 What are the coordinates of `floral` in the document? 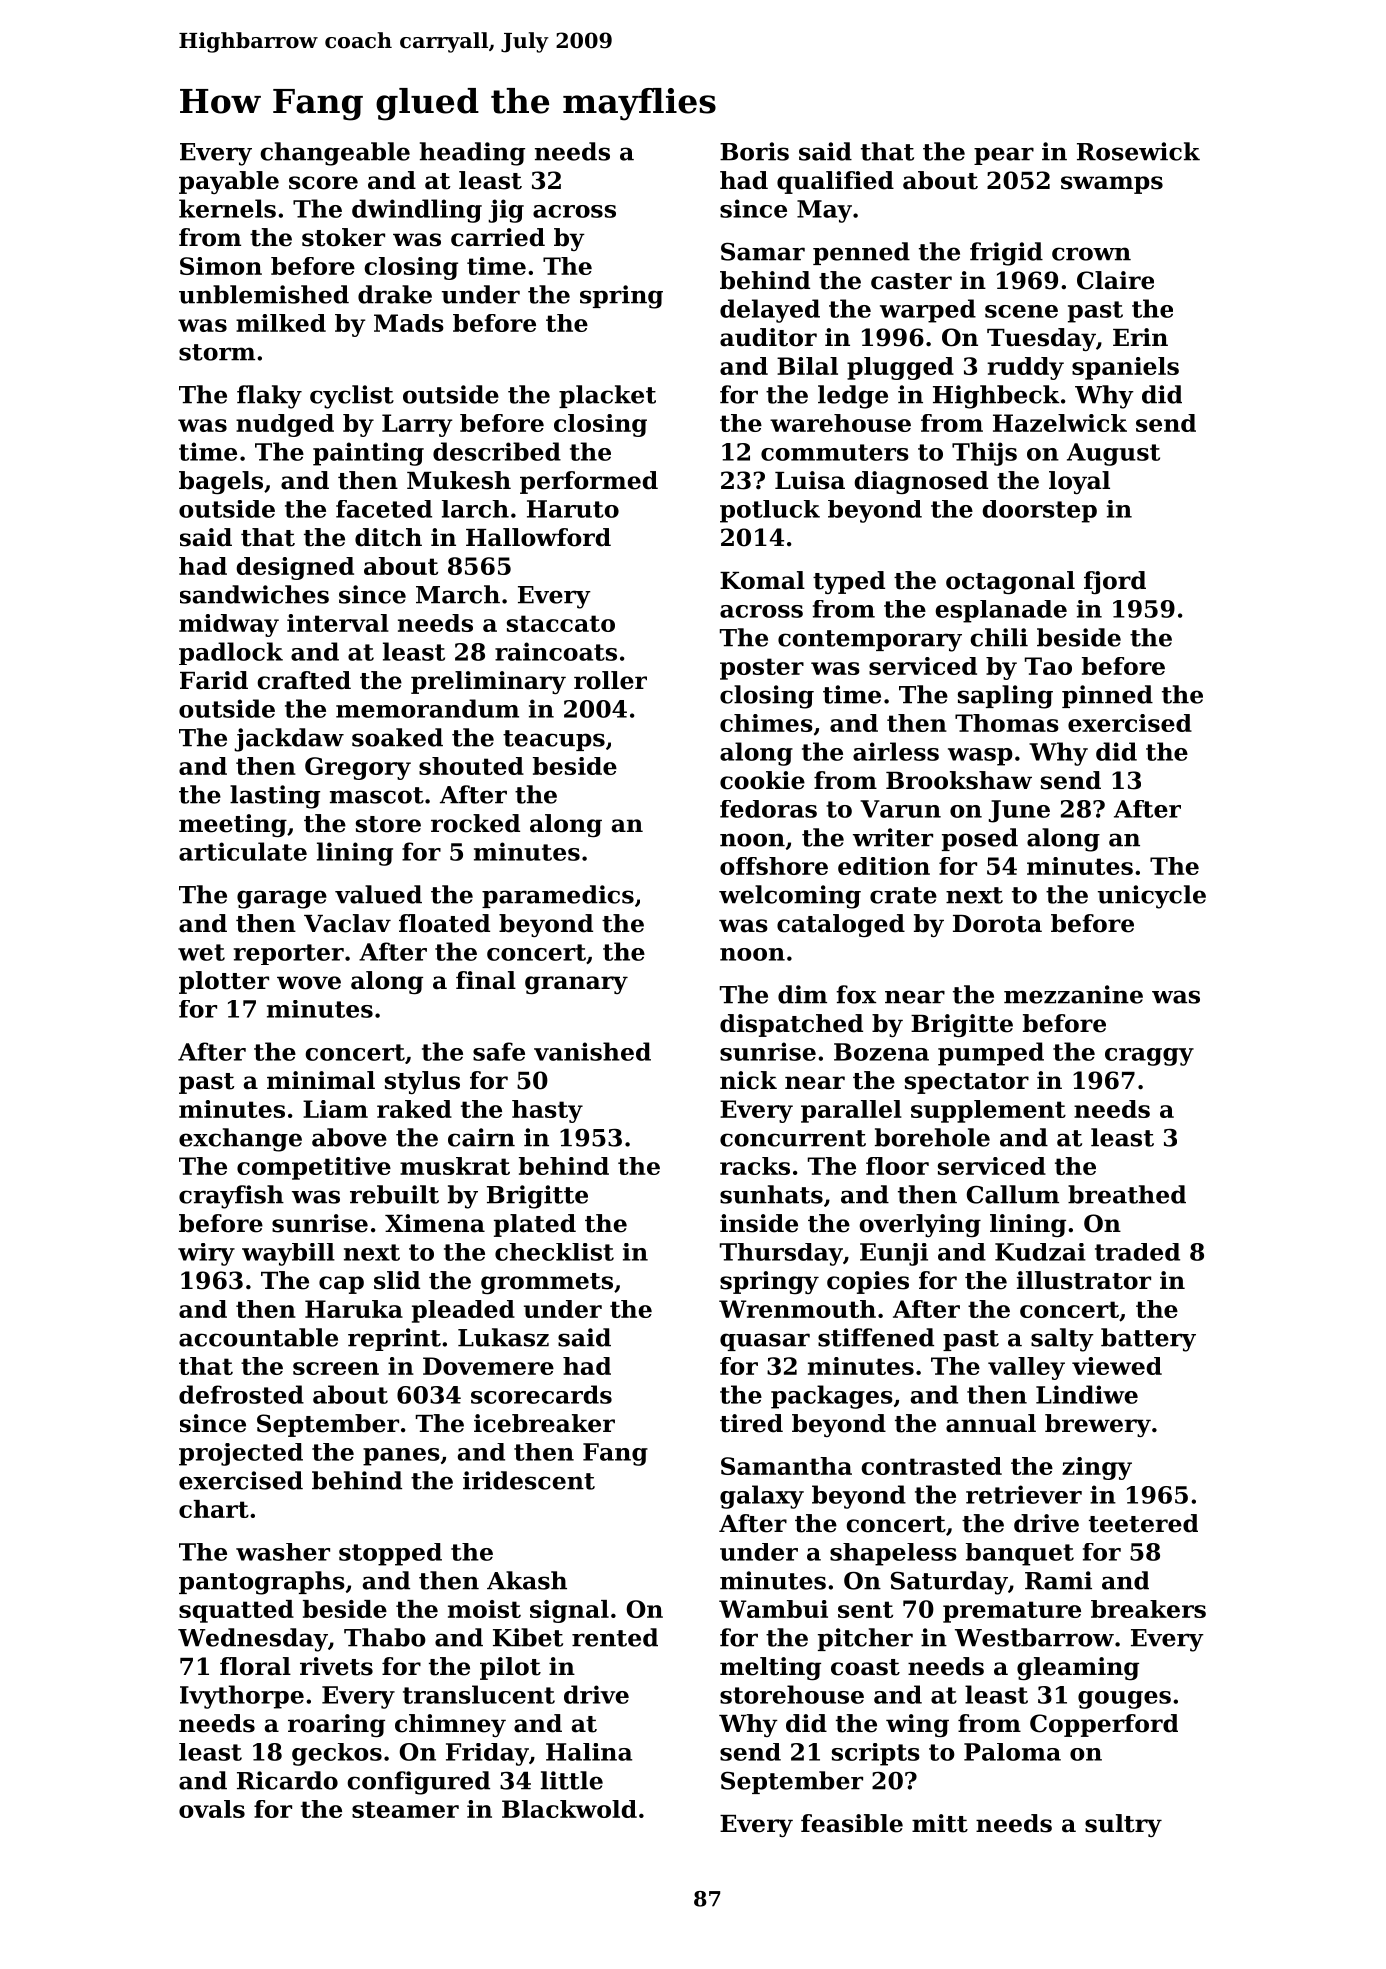 It's located at (255, 1666).
